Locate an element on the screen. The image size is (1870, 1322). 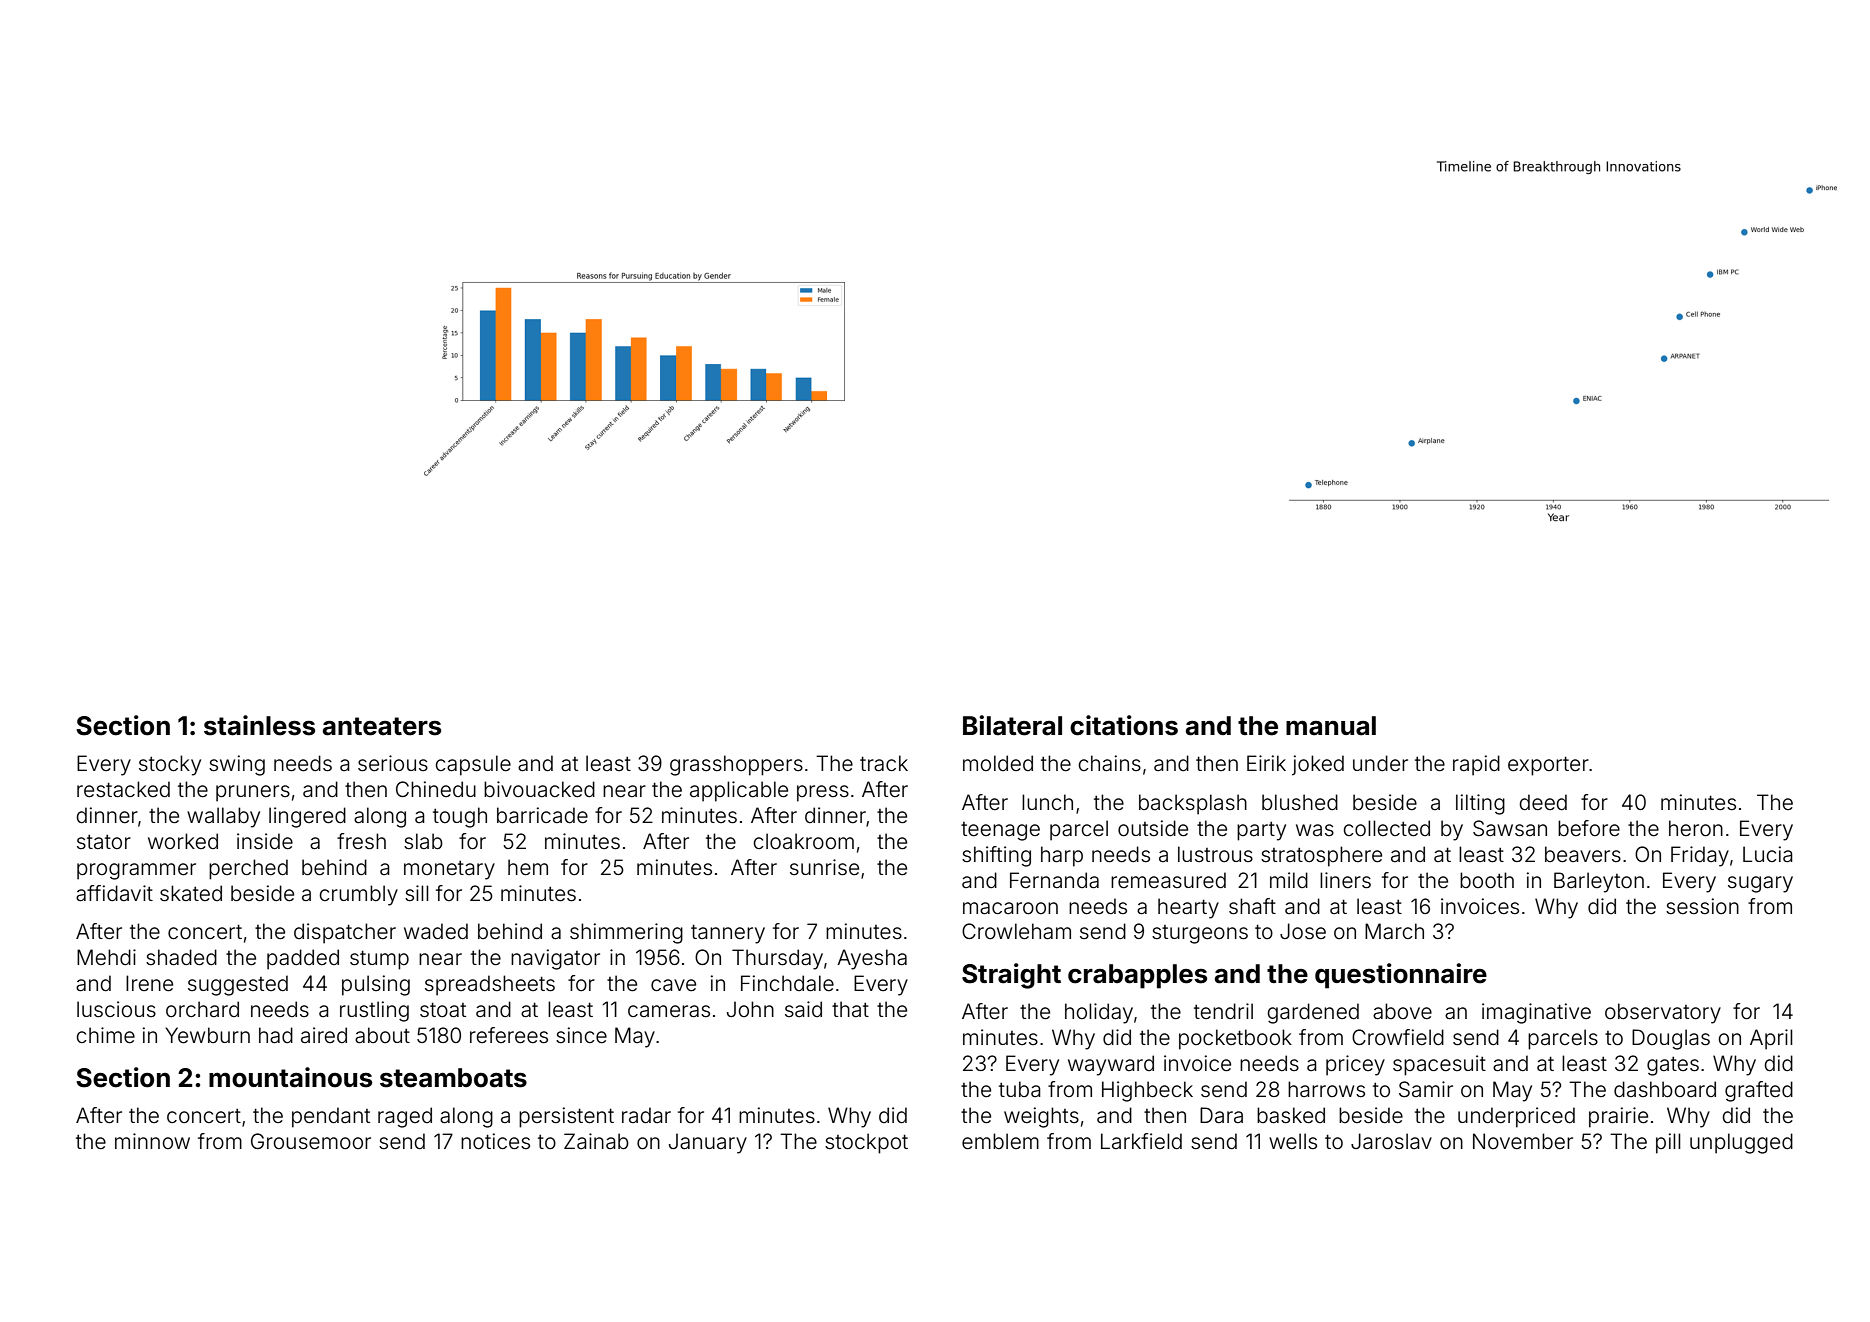
unplugged is located at coordinates (1741, 1143).
